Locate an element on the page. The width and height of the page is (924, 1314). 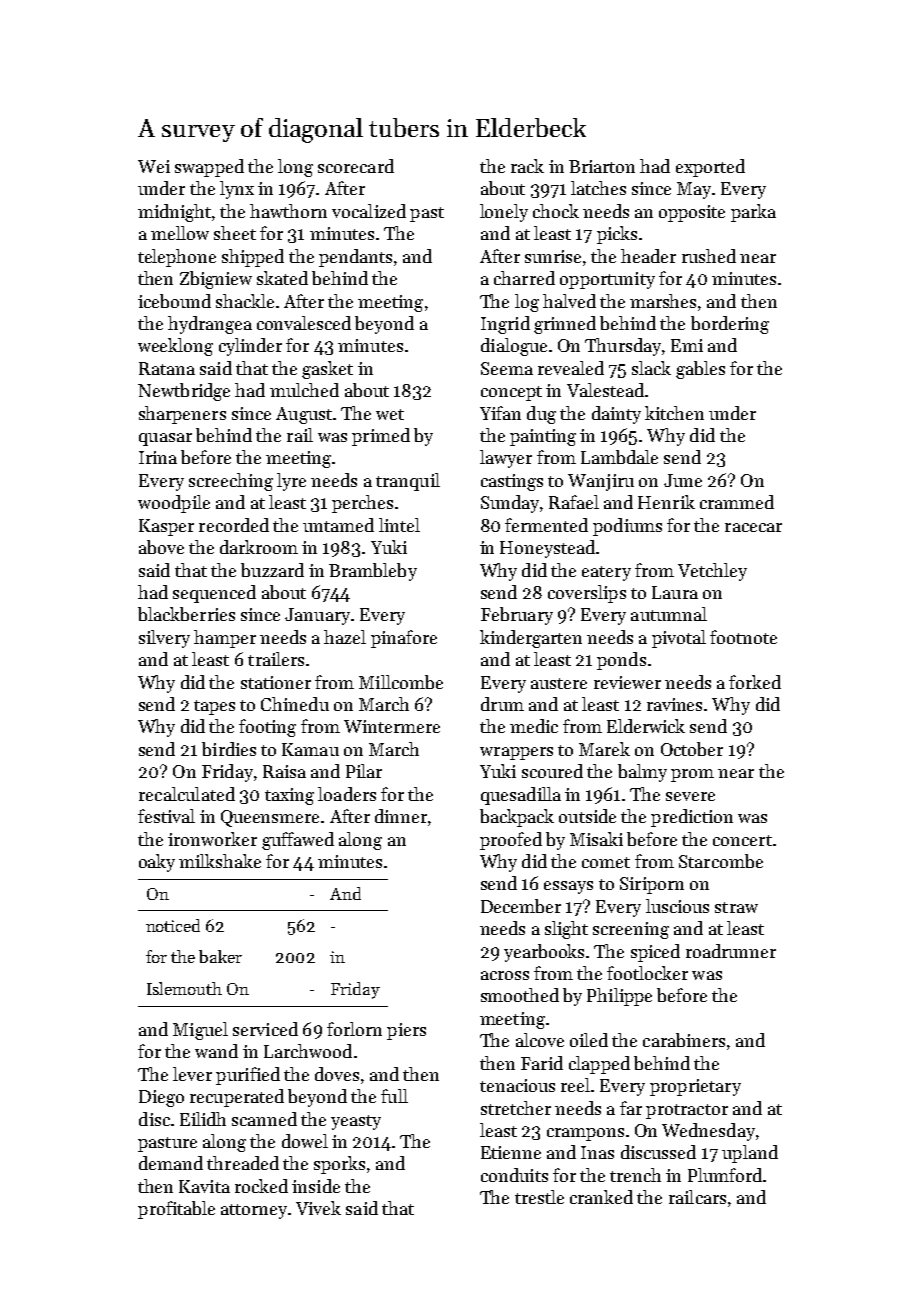
proofed is located at coordinates (511, 841).
